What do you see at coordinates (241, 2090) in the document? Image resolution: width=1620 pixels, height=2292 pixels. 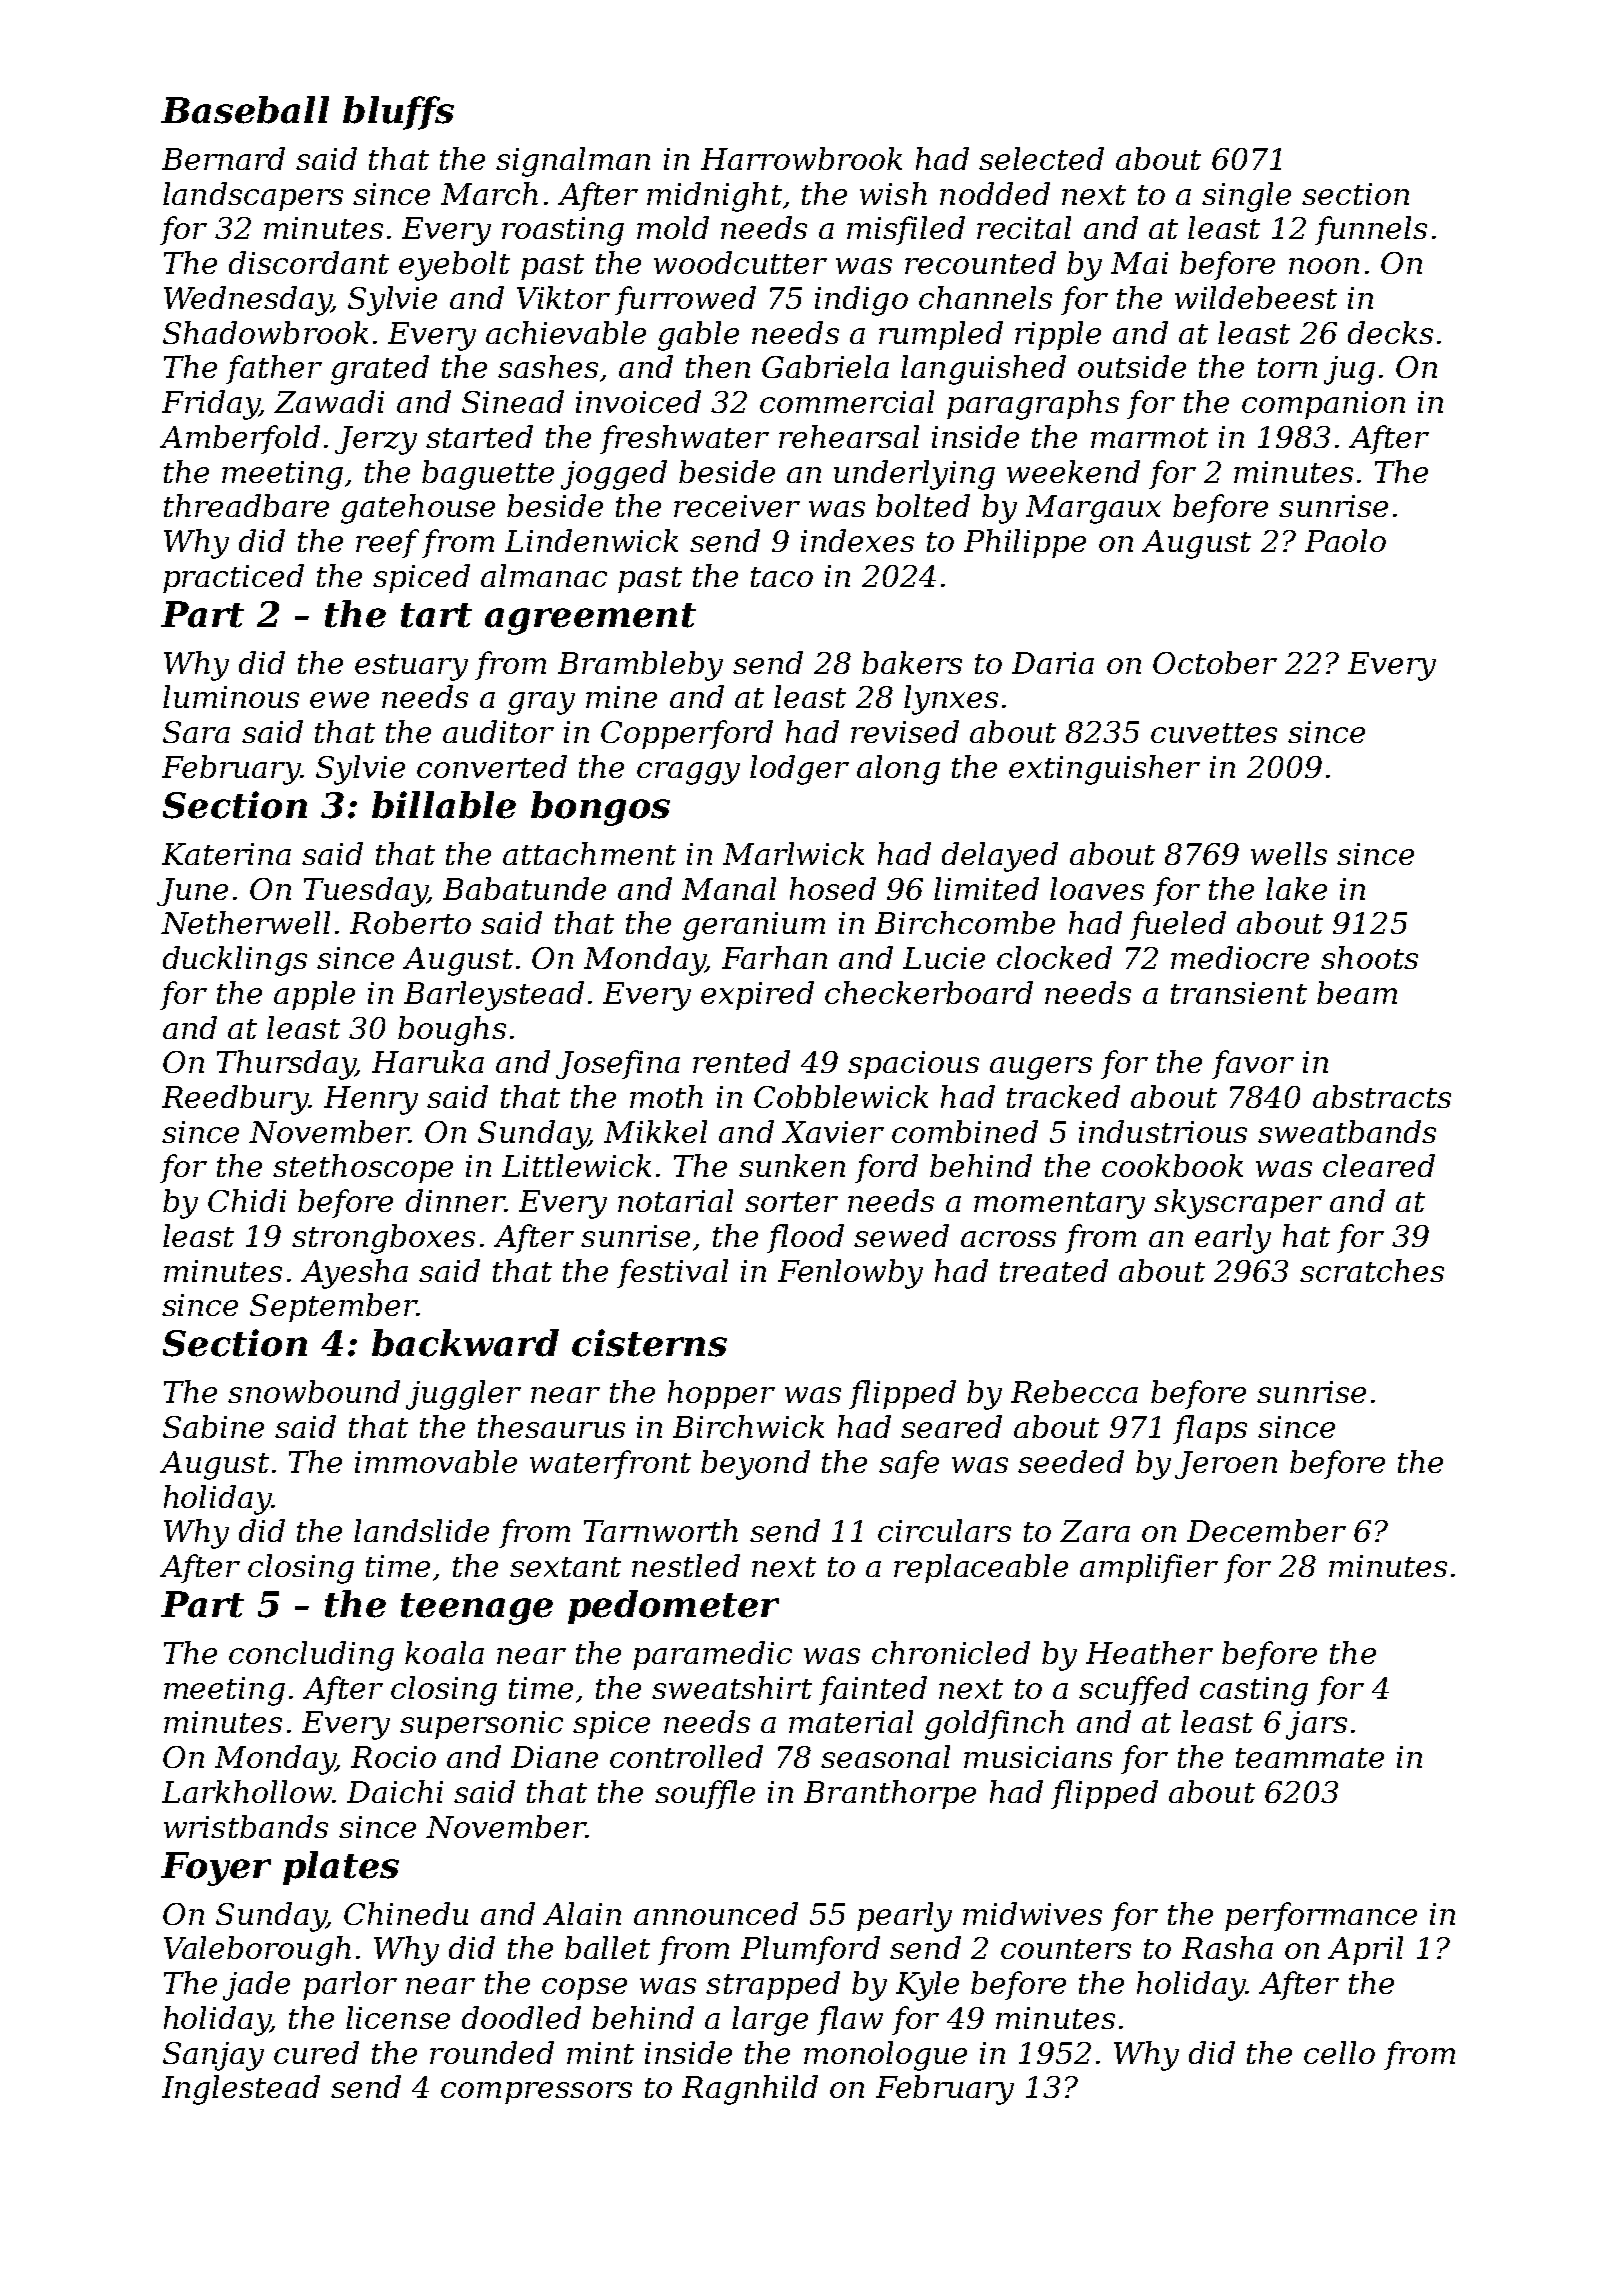 I see `Inglestead` at bounding box center [241, 2090].
